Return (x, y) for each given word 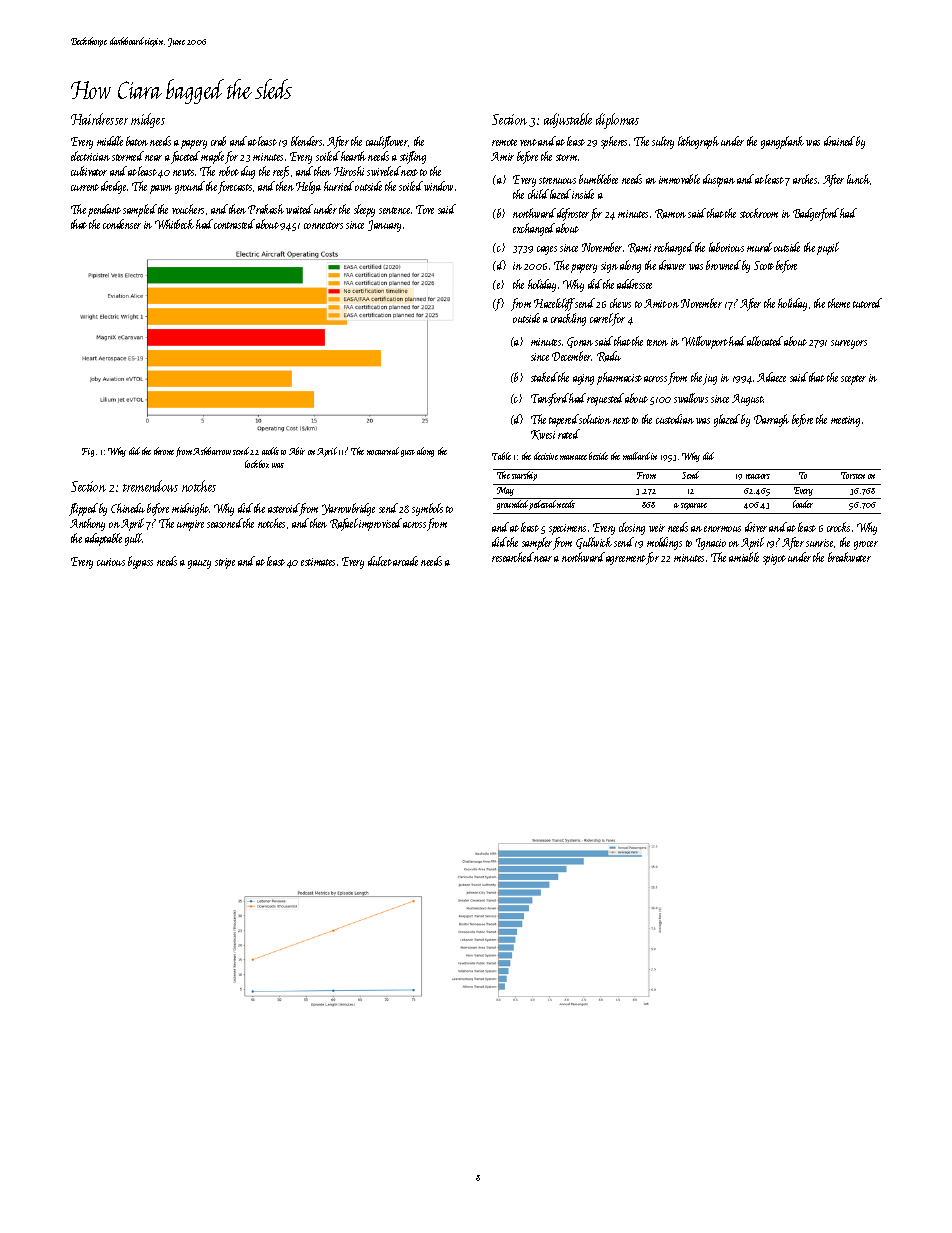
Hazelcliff (554, 304)
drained (839, 141)
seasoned (225, 523)
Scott (764, 265)
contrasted (234, 224)
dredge (113, 187)
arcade (405, 561)
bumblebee (598, 179)
